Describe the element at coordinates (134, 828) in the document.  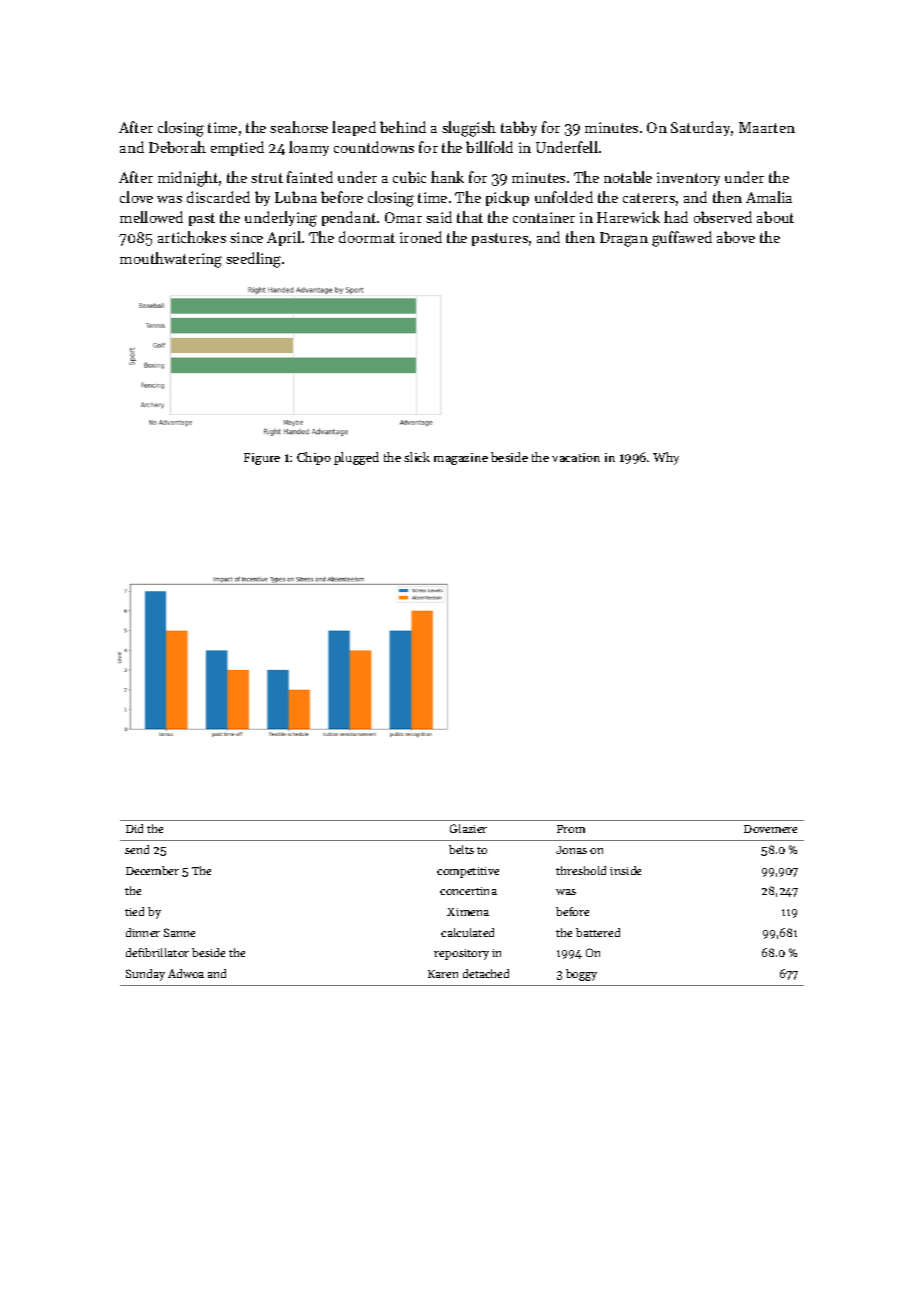
I see `Did` at that location.
